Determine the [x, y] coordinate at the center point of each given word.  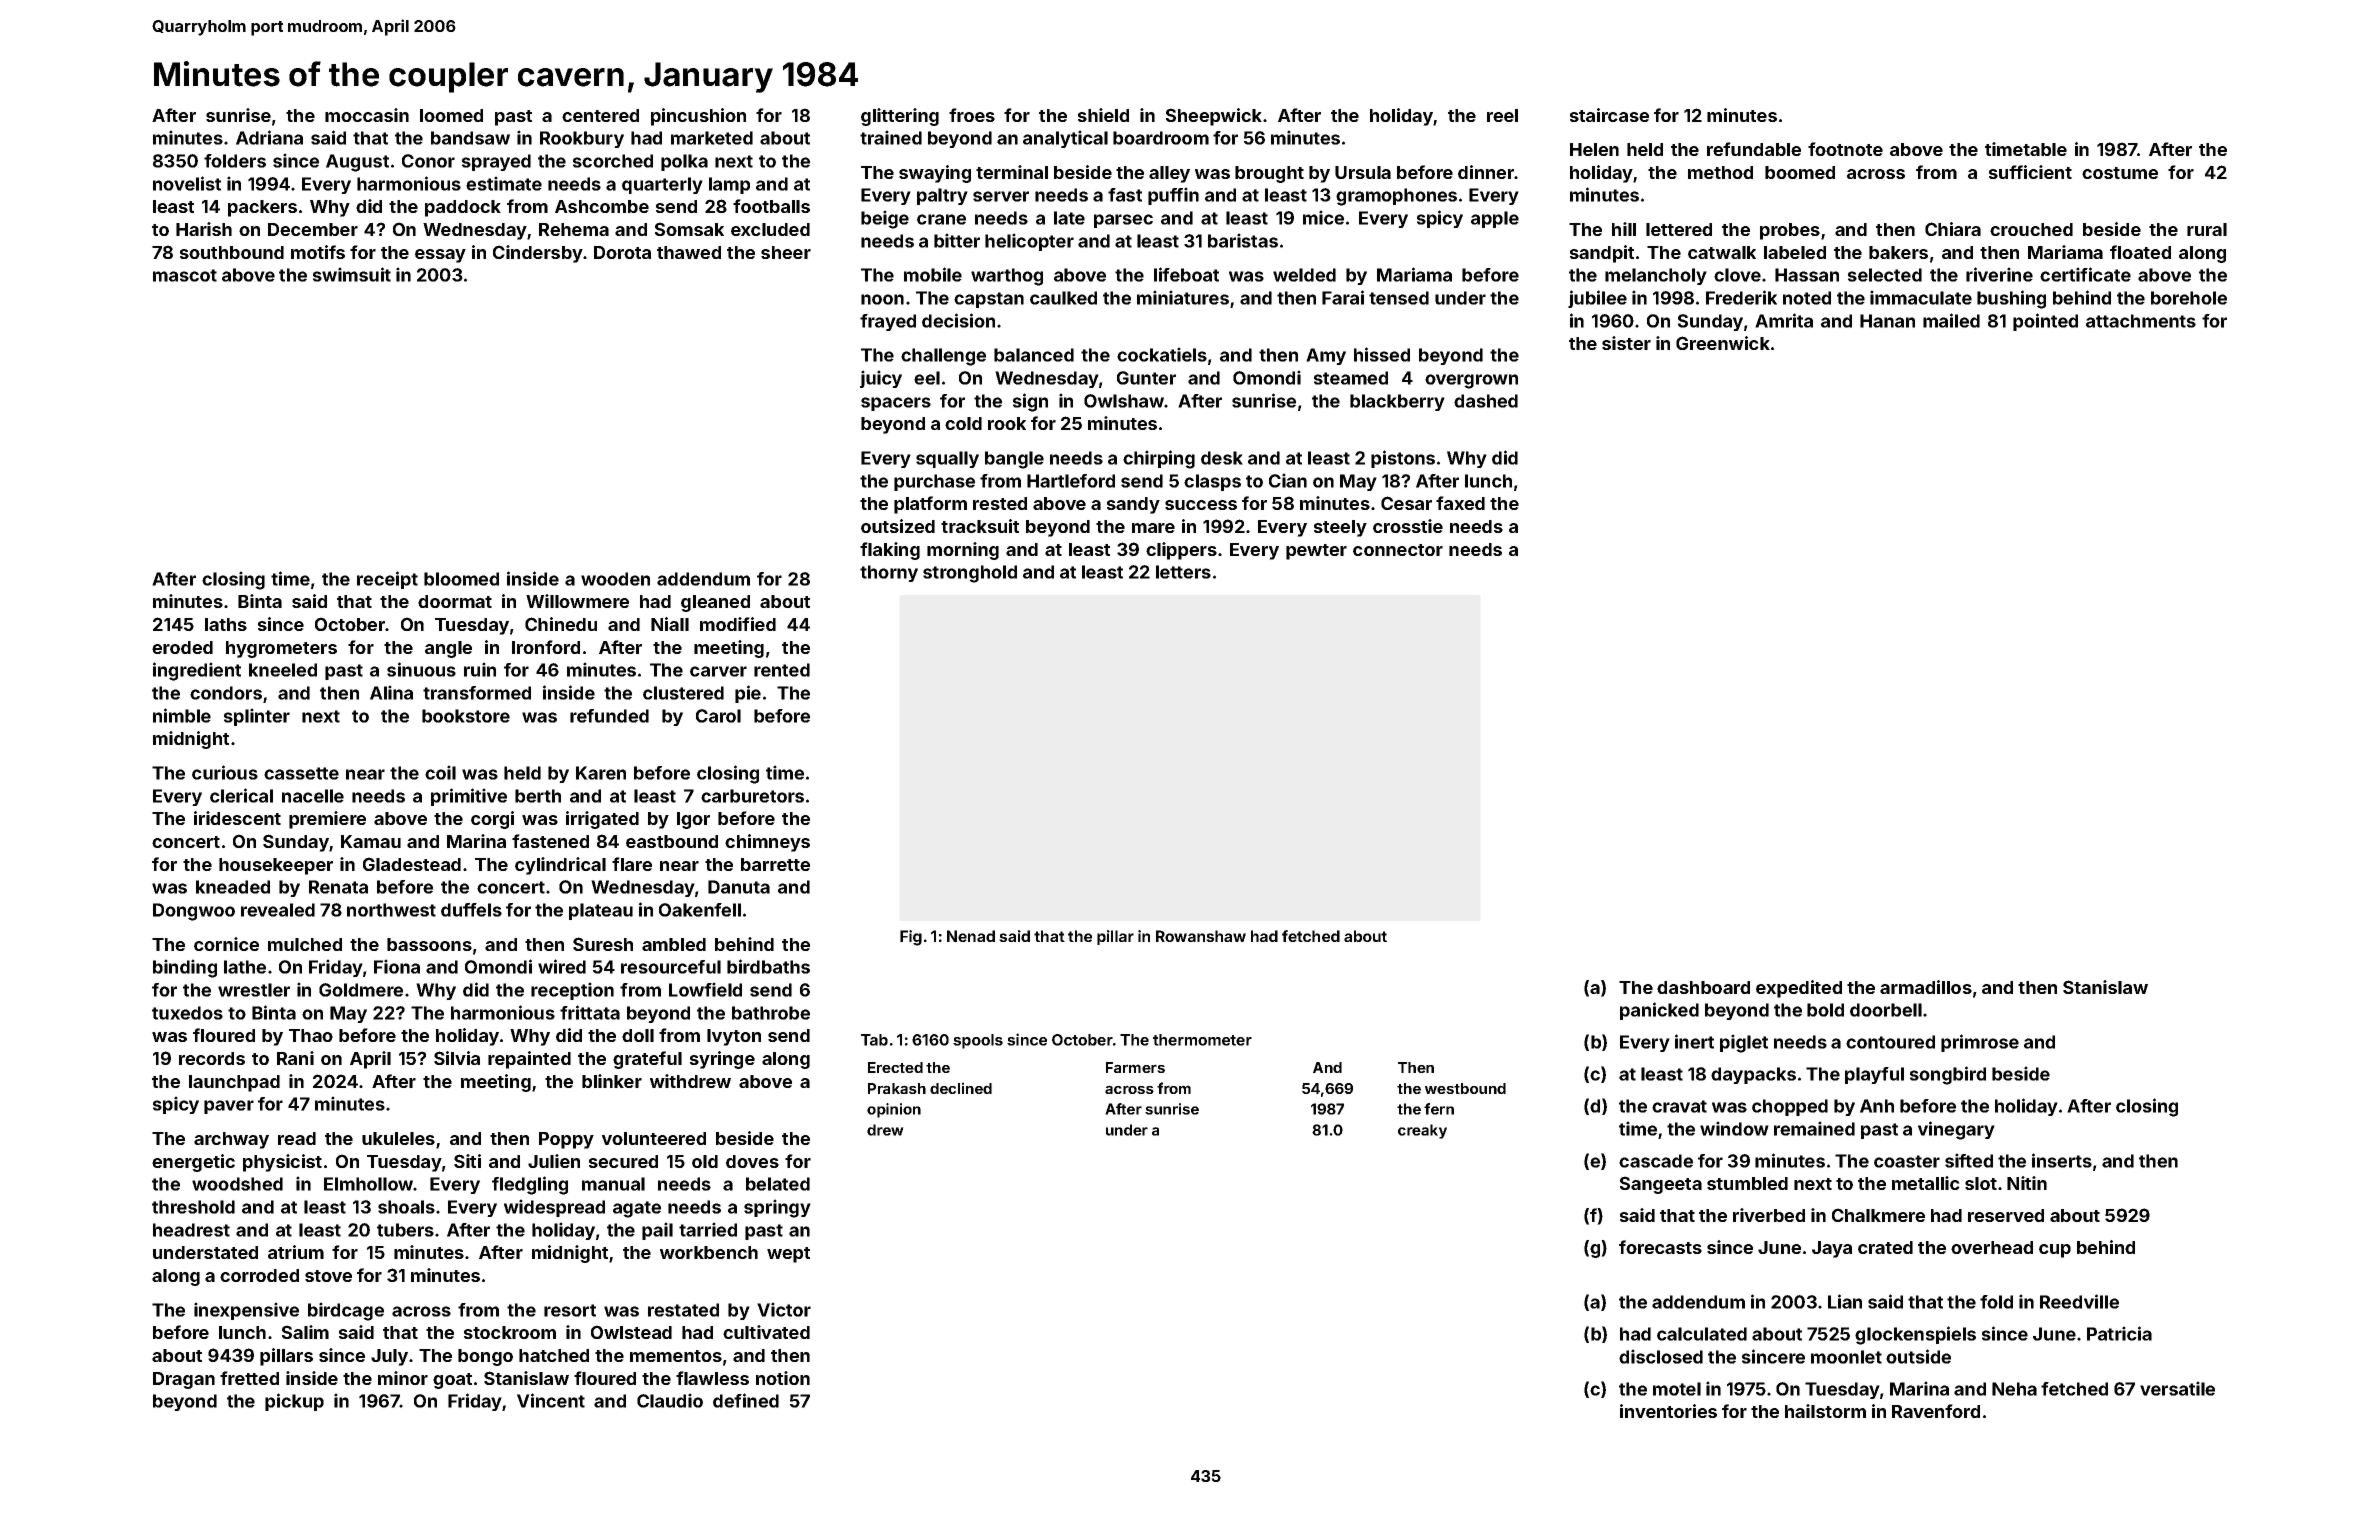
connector [1398, 550]
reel [1502, 115]
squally [947, 459]
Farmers [1135, 1067]
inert [1694, 1041]
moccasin [367, 115]
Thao [311, 1035]
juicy [881, 379]
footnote [1845, 149]
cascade [1656, 1161]
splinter [257, 717]
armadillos [1926, 987]
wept [788, 1255]
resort [570, 1310]
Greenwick [1723, 343]
